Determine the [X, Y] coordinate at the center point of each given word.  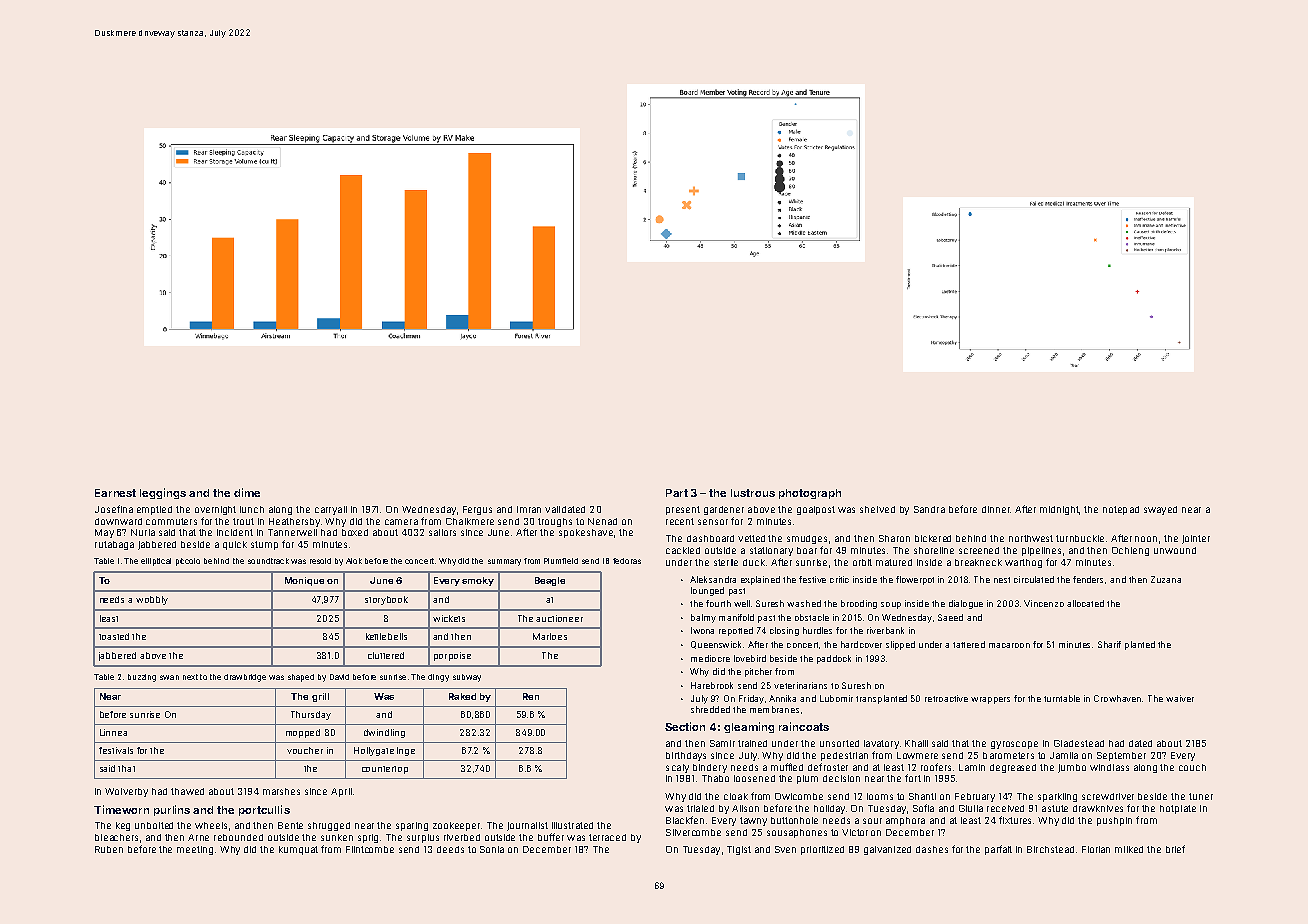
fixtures [1015, 820]
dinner [996, 509]
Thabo [715, 778]
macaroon [1009, 645]
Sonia [492, 849]
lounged [707, 591]
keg [123, 826]
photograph [810, 494]
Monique [304, 581]
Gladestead [1079, 743]
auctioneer [559, 618]
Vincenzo [1044, 603]
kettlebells [386, 636]
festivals [116, 750]
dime [247, 492]
